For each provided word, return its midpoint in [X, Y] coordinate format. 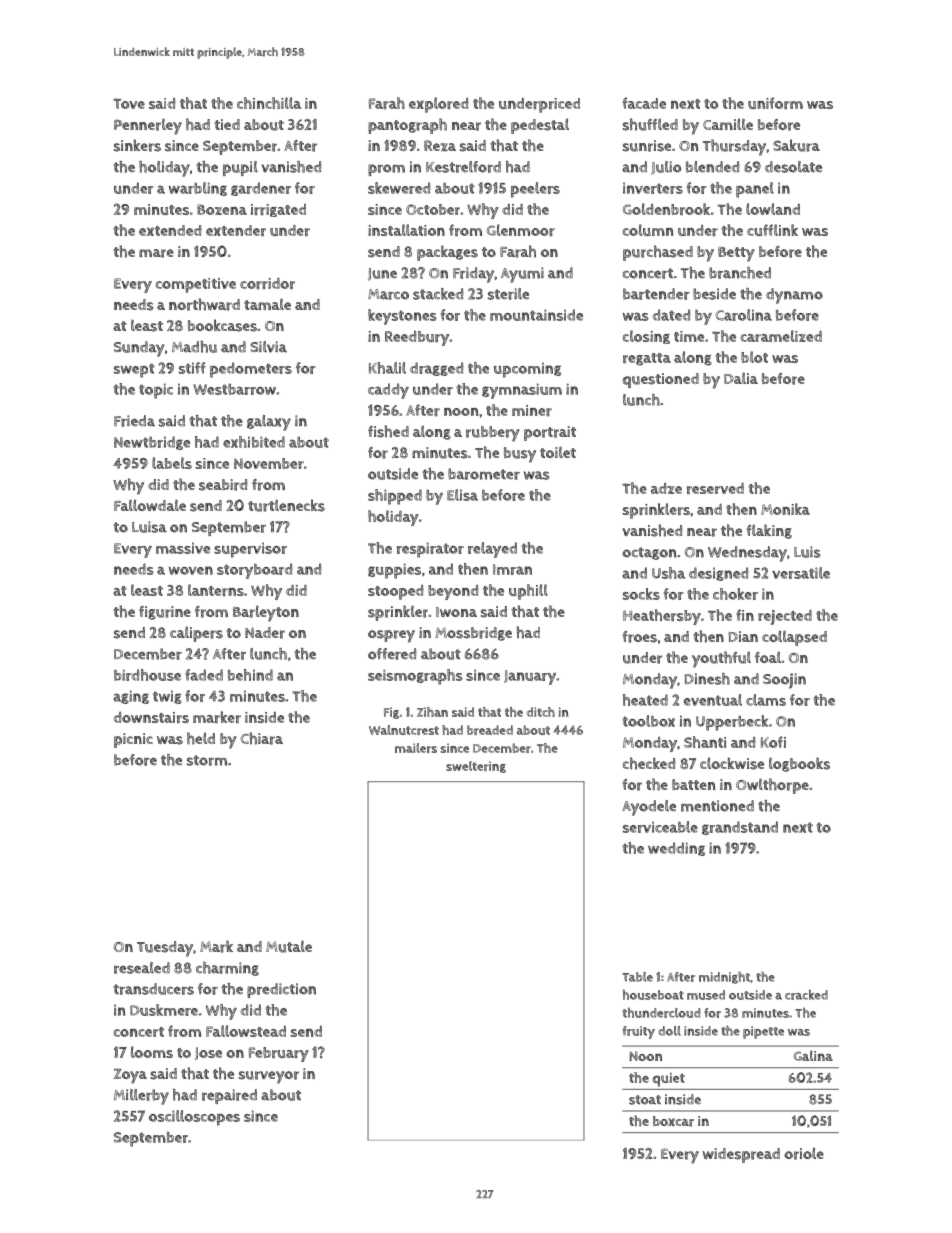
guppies [394, 571]
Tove [129, 103]
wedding [676, 849]
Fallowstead [246, 1031]
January [530, 677]
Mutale [289, 946]
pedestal [540, 126]
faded [204, 675]
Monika [785, 509]
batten [694, 784]
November [269, 463]
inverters [653, 188]
